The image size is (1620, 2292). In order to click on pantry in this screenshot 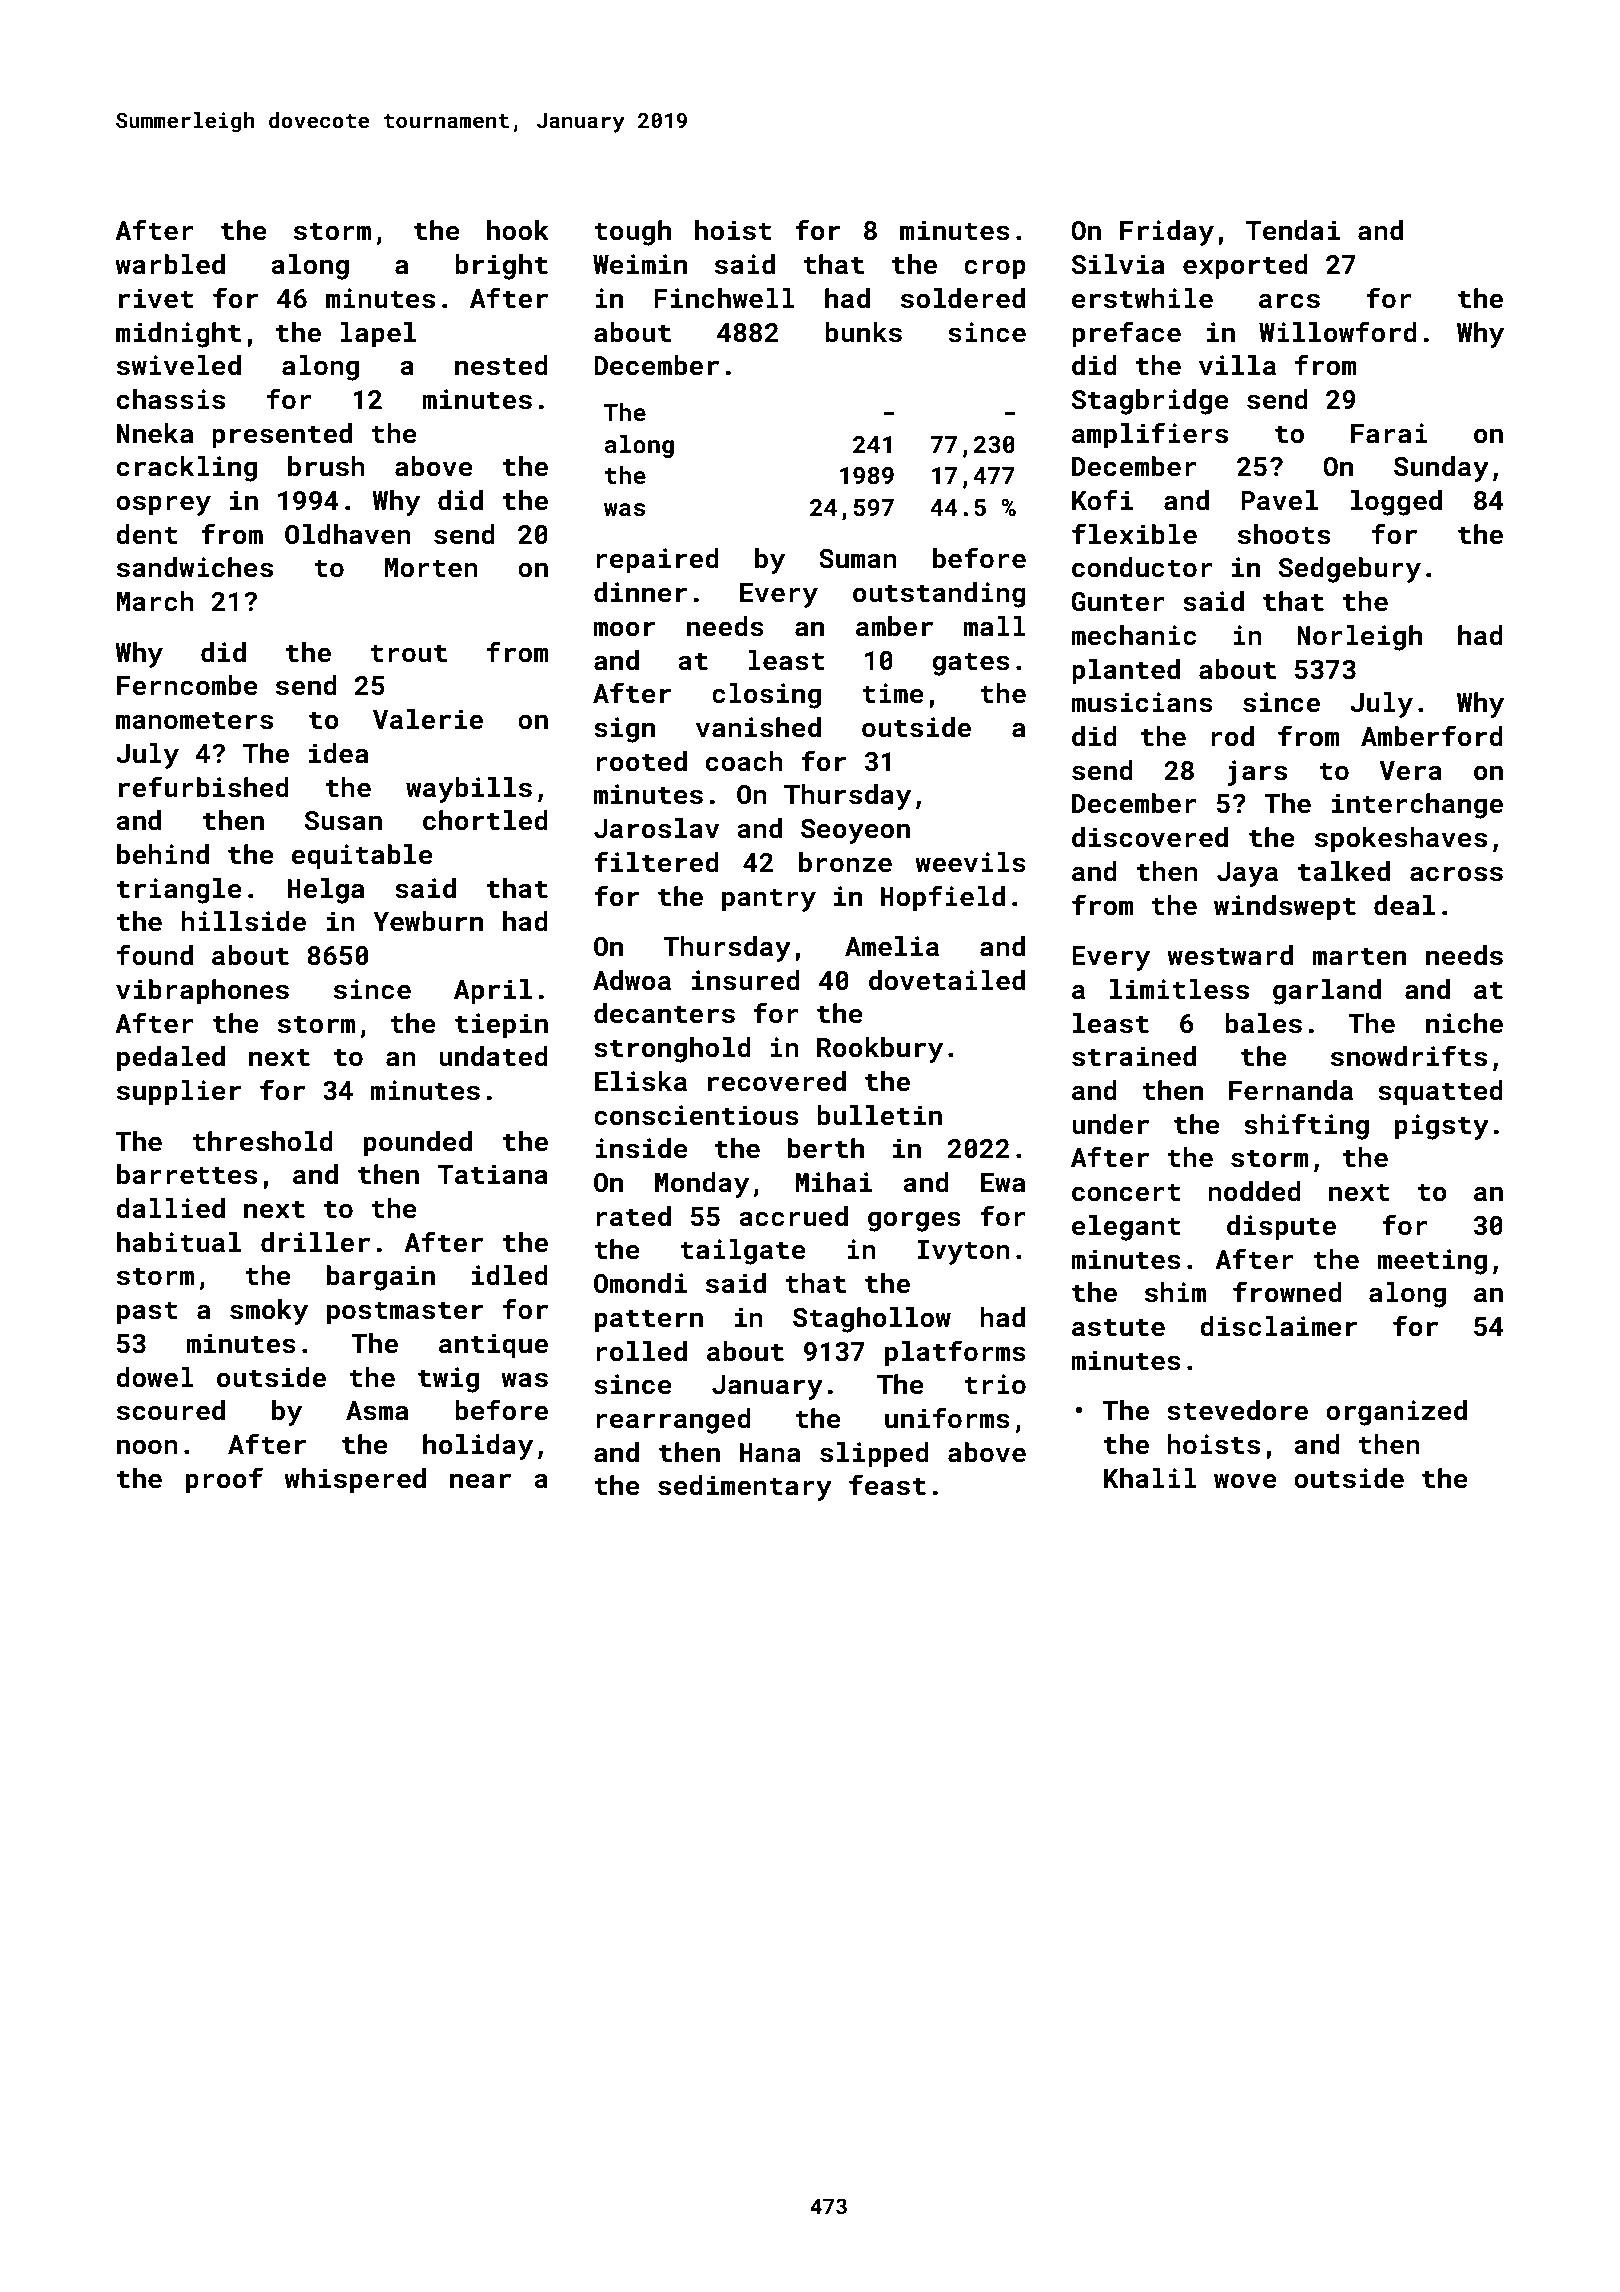, I will do `click(769, 900)`.
